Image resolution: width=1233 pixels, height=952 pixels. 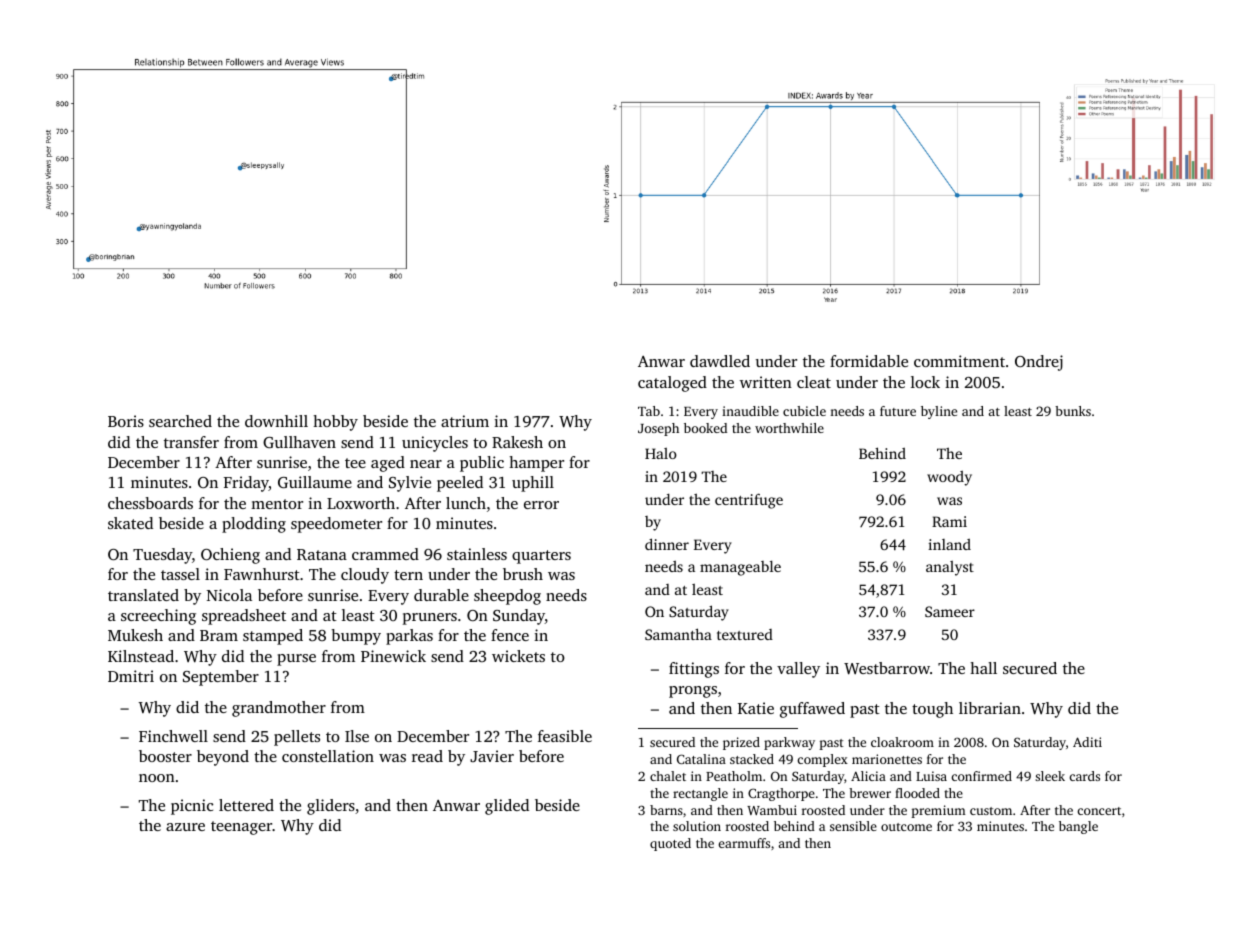 What do you see at coordinates (1050, 776) in the image?
I see `sleek` at bounding box center [1050, 776].
